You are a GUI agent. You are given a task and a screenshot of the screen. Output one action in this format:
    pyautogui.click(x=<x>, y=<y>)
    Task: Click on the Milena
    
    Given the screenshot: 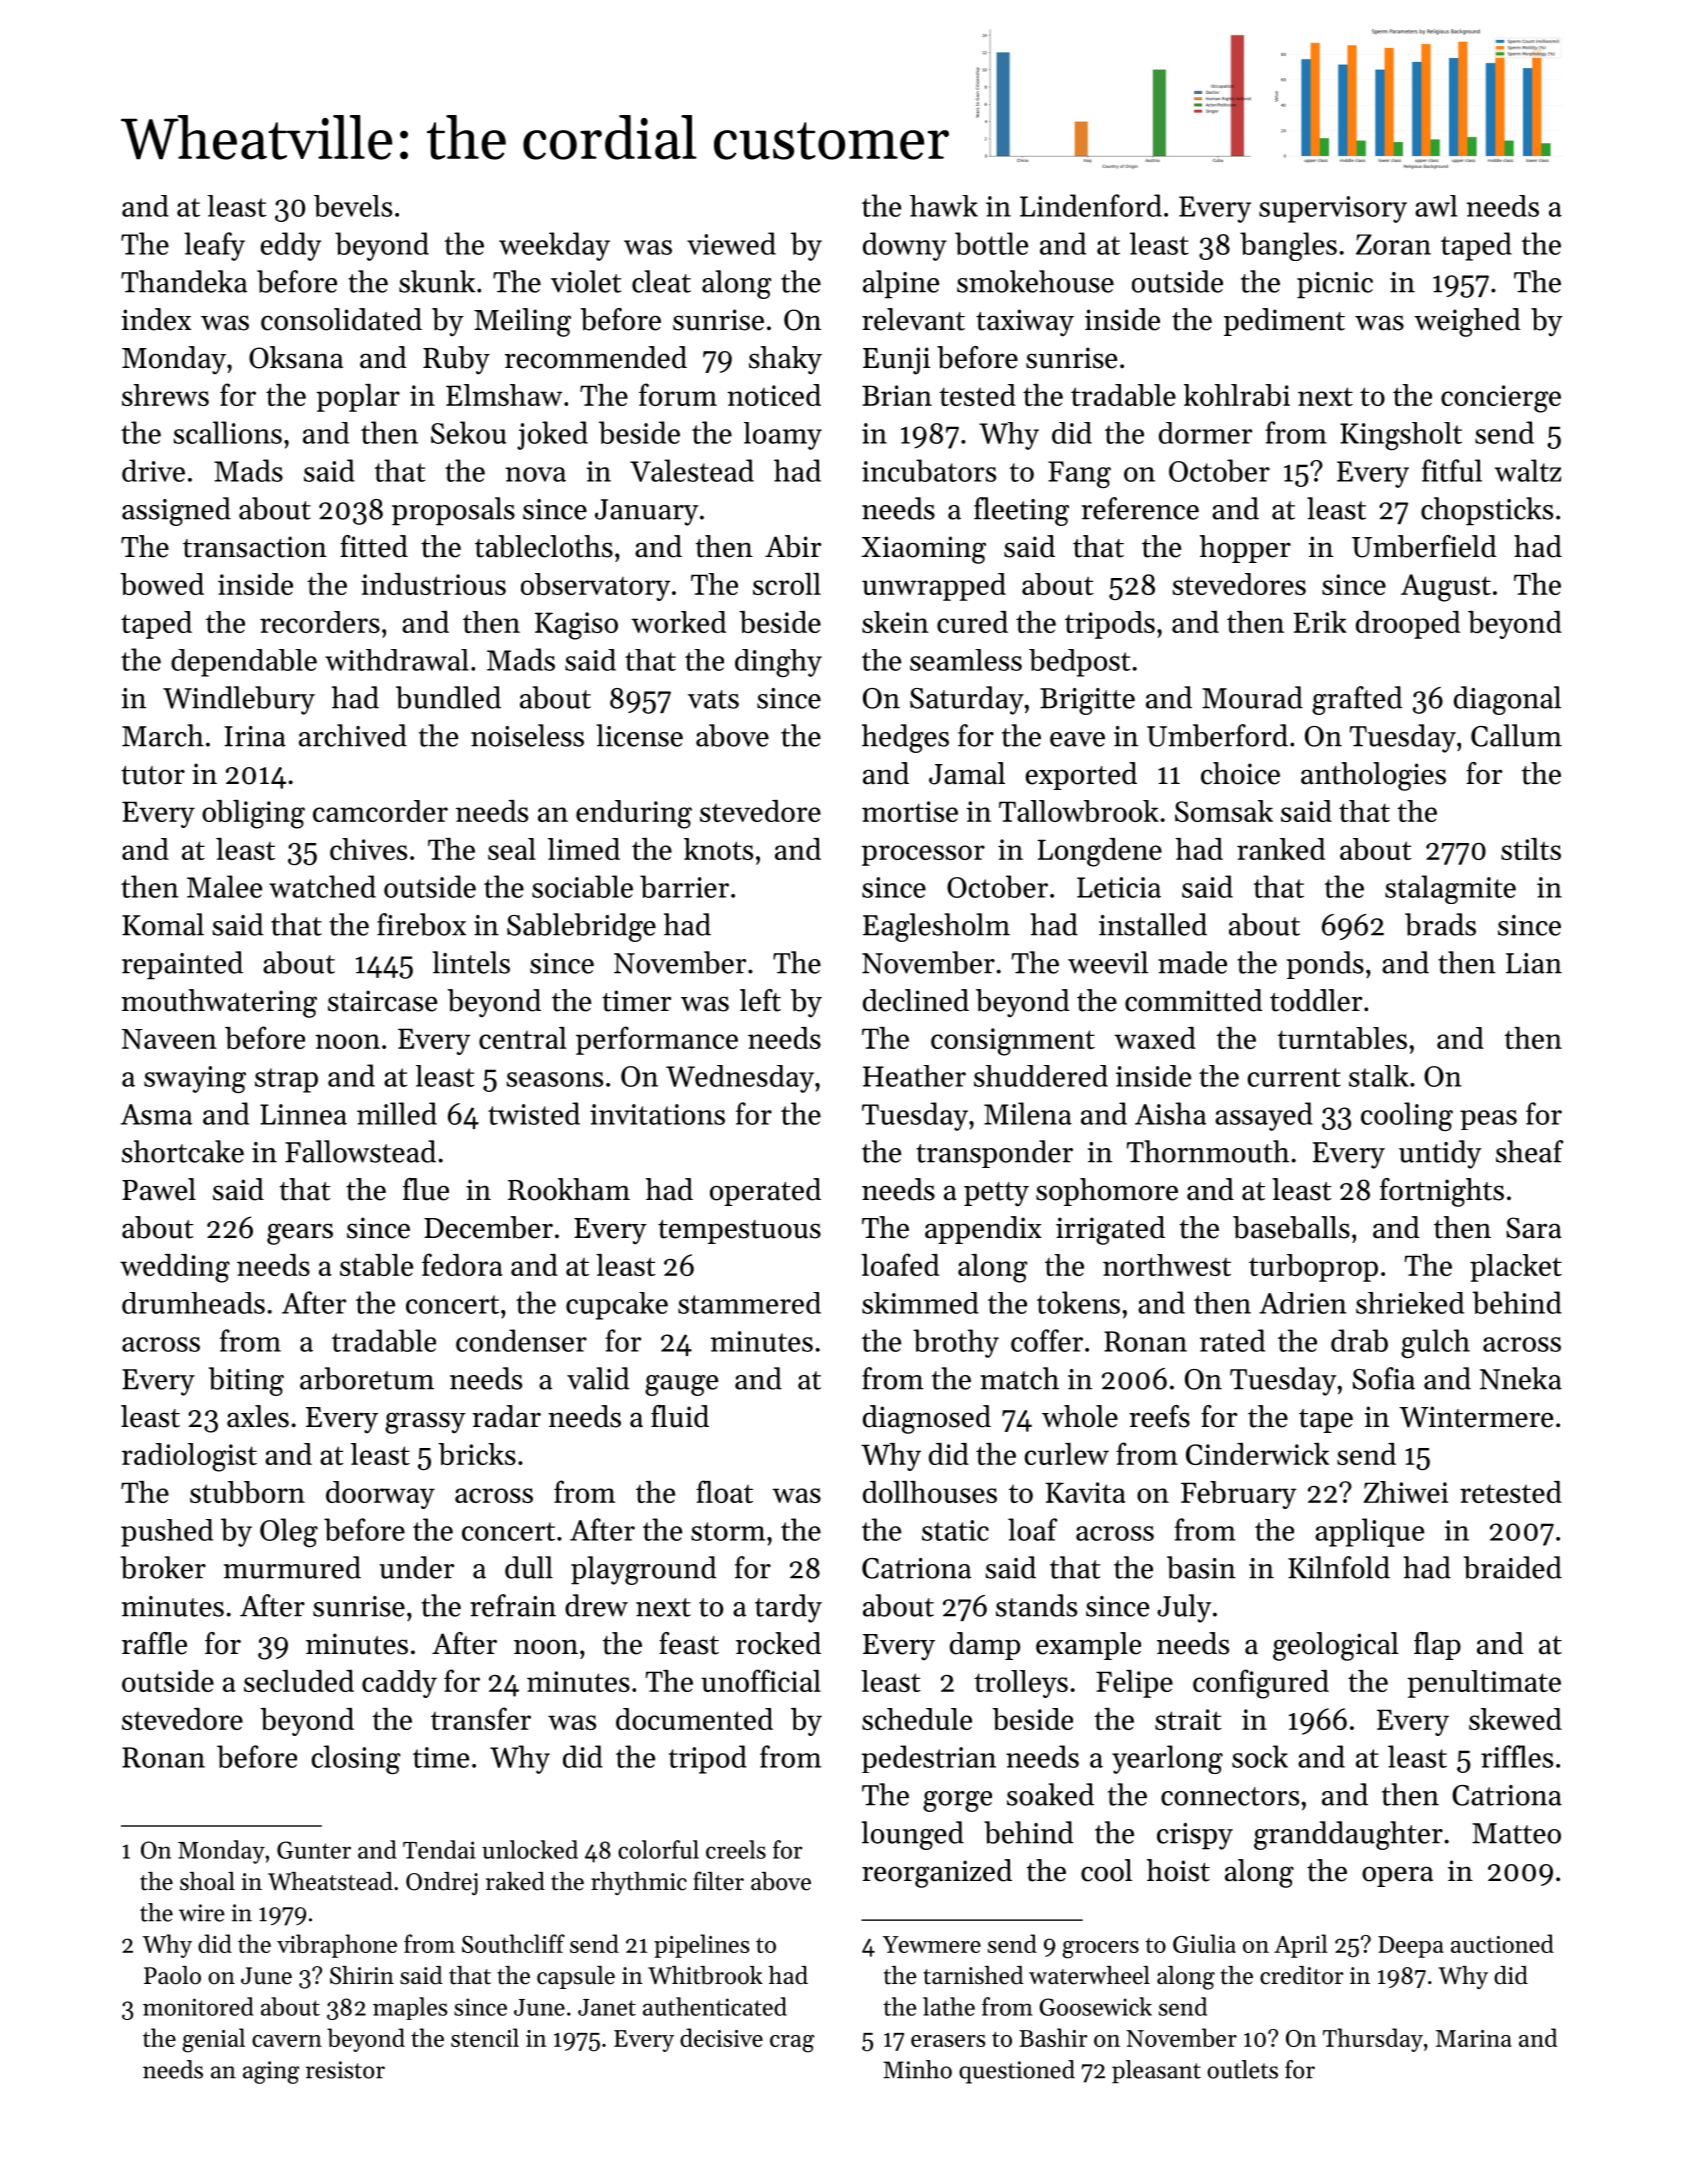 What is the action you would take?
    pyautogui.click(x=1028, y=1113)
